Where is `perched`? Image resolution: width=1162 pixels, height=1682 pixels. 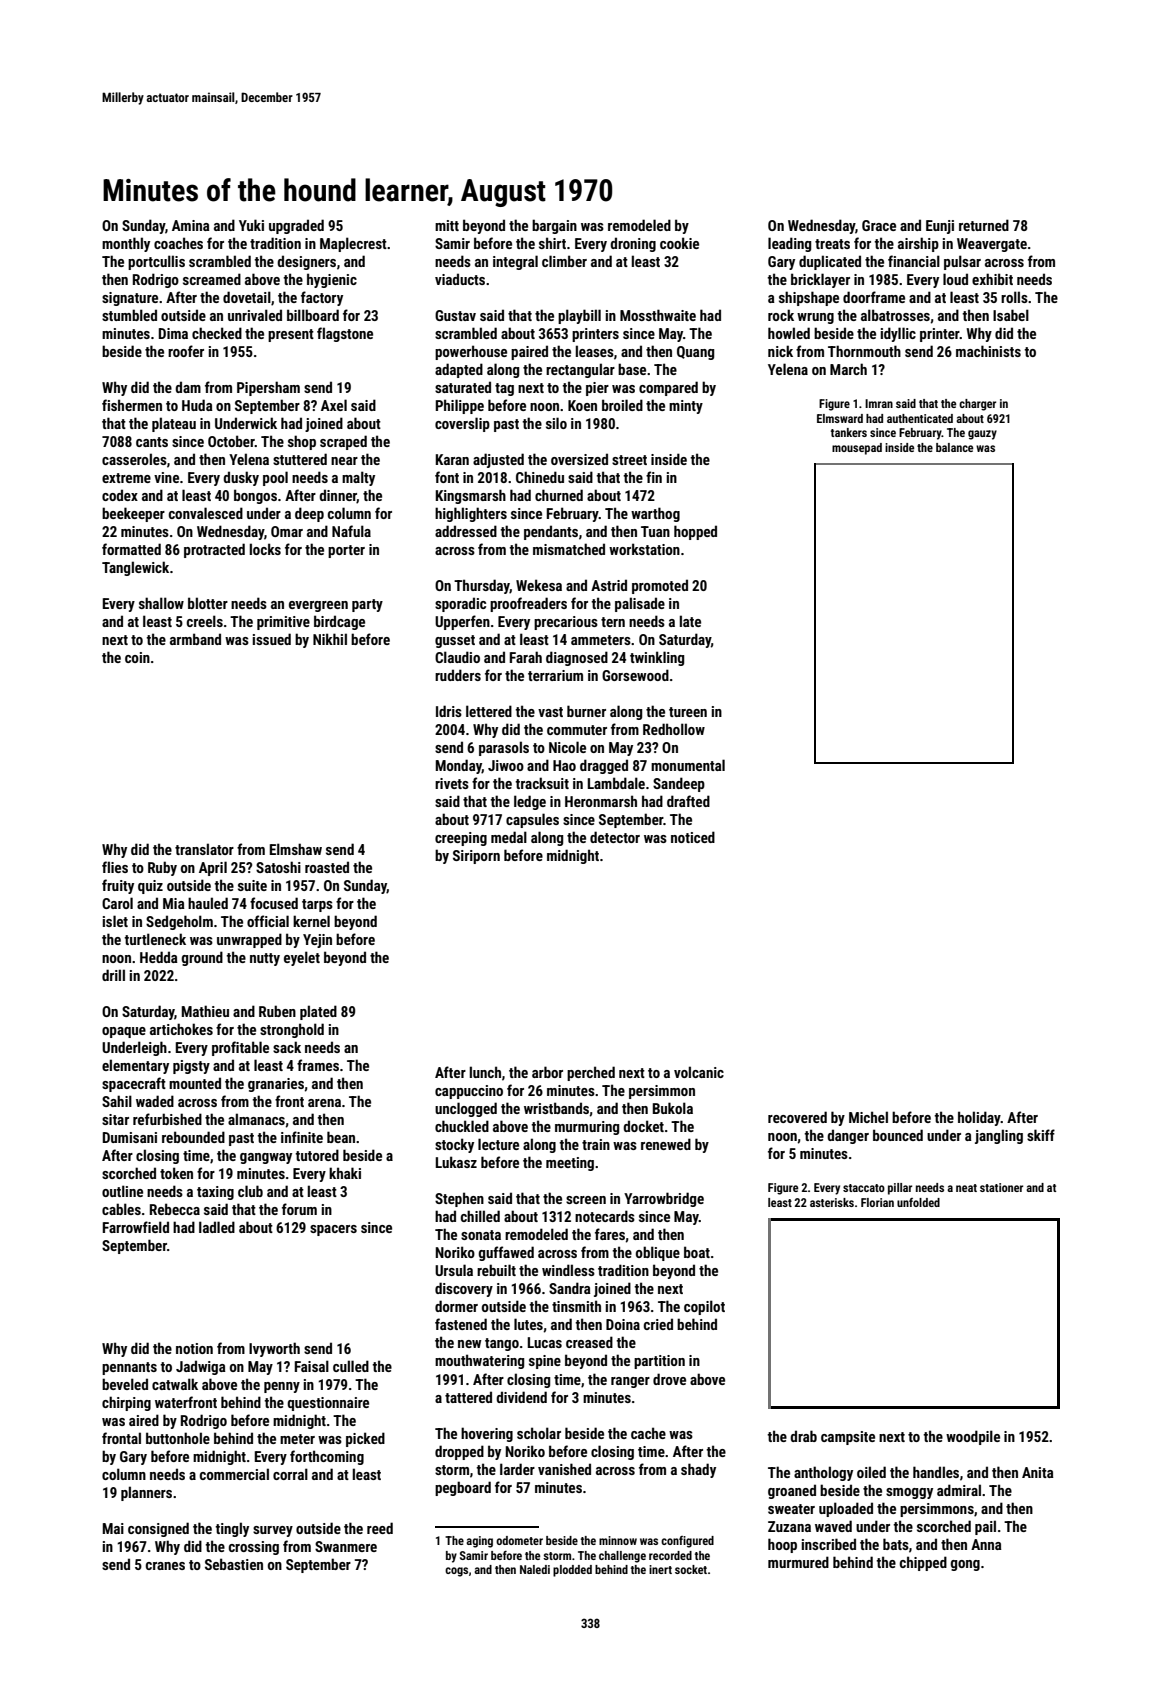
perched is located at coordinates (591, 1073).
